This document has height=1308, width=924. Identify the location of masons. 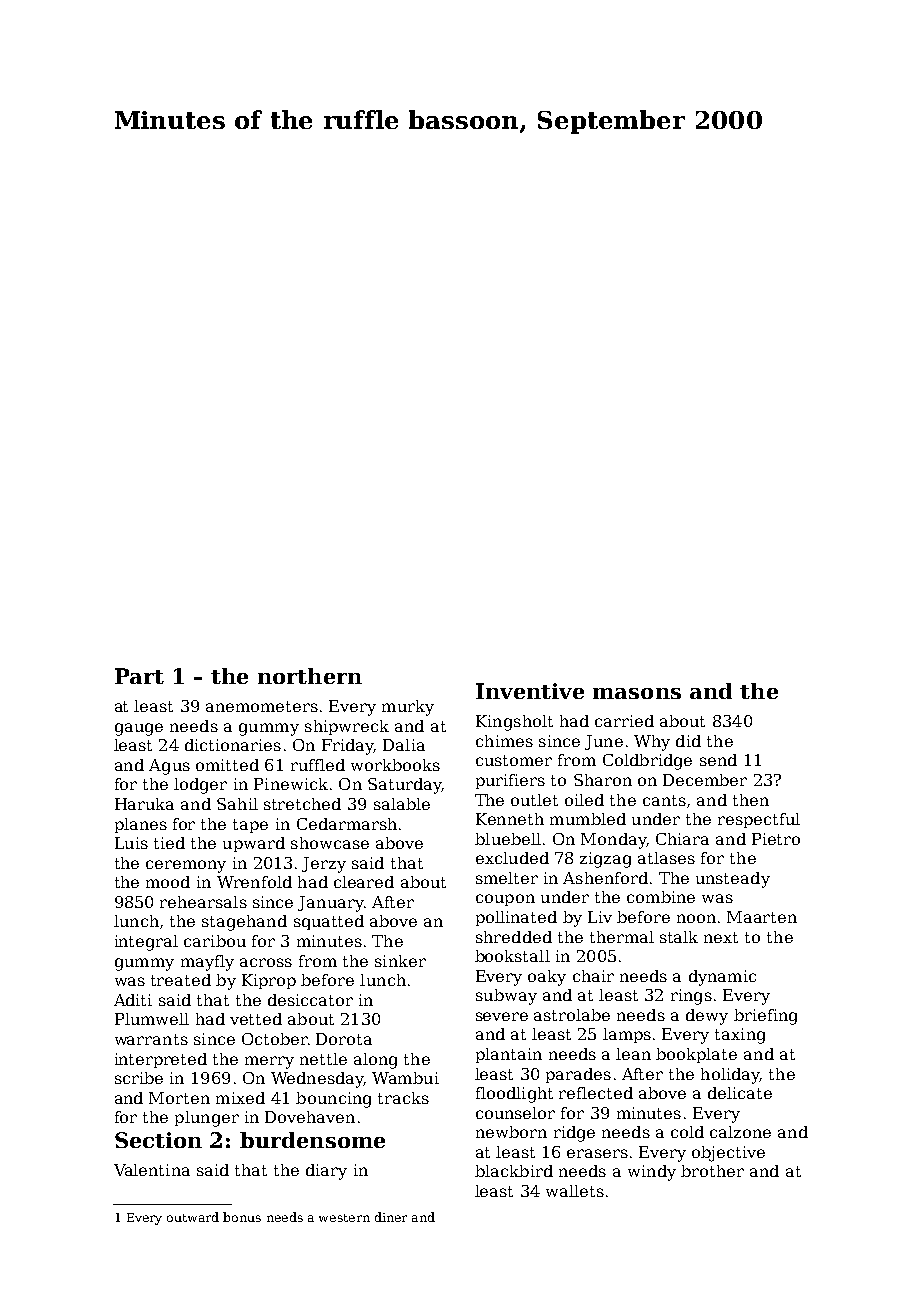
(637, 693).
